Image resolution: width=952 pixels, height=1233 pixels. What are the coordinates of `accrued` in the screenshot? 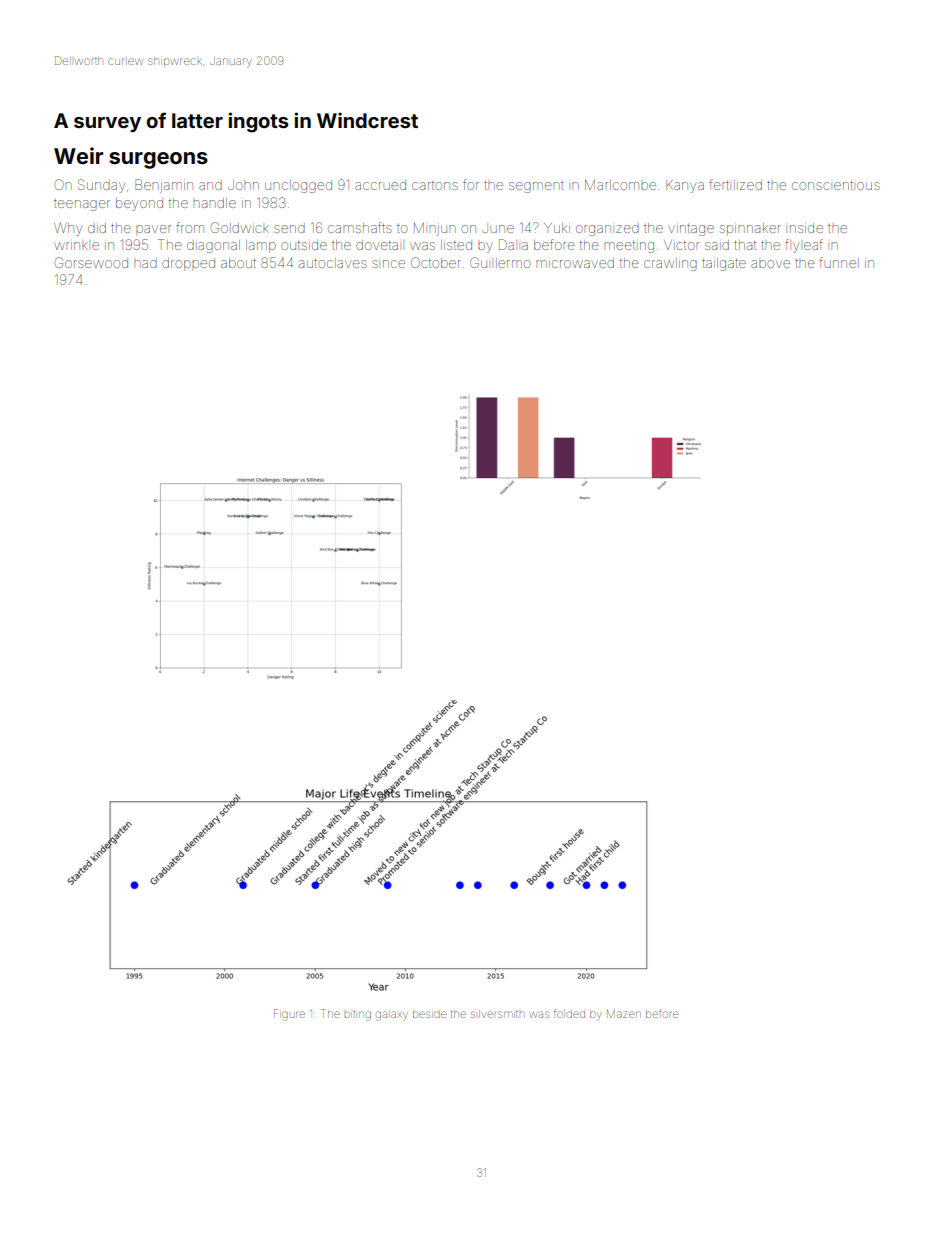 It's located at (380, 185).
